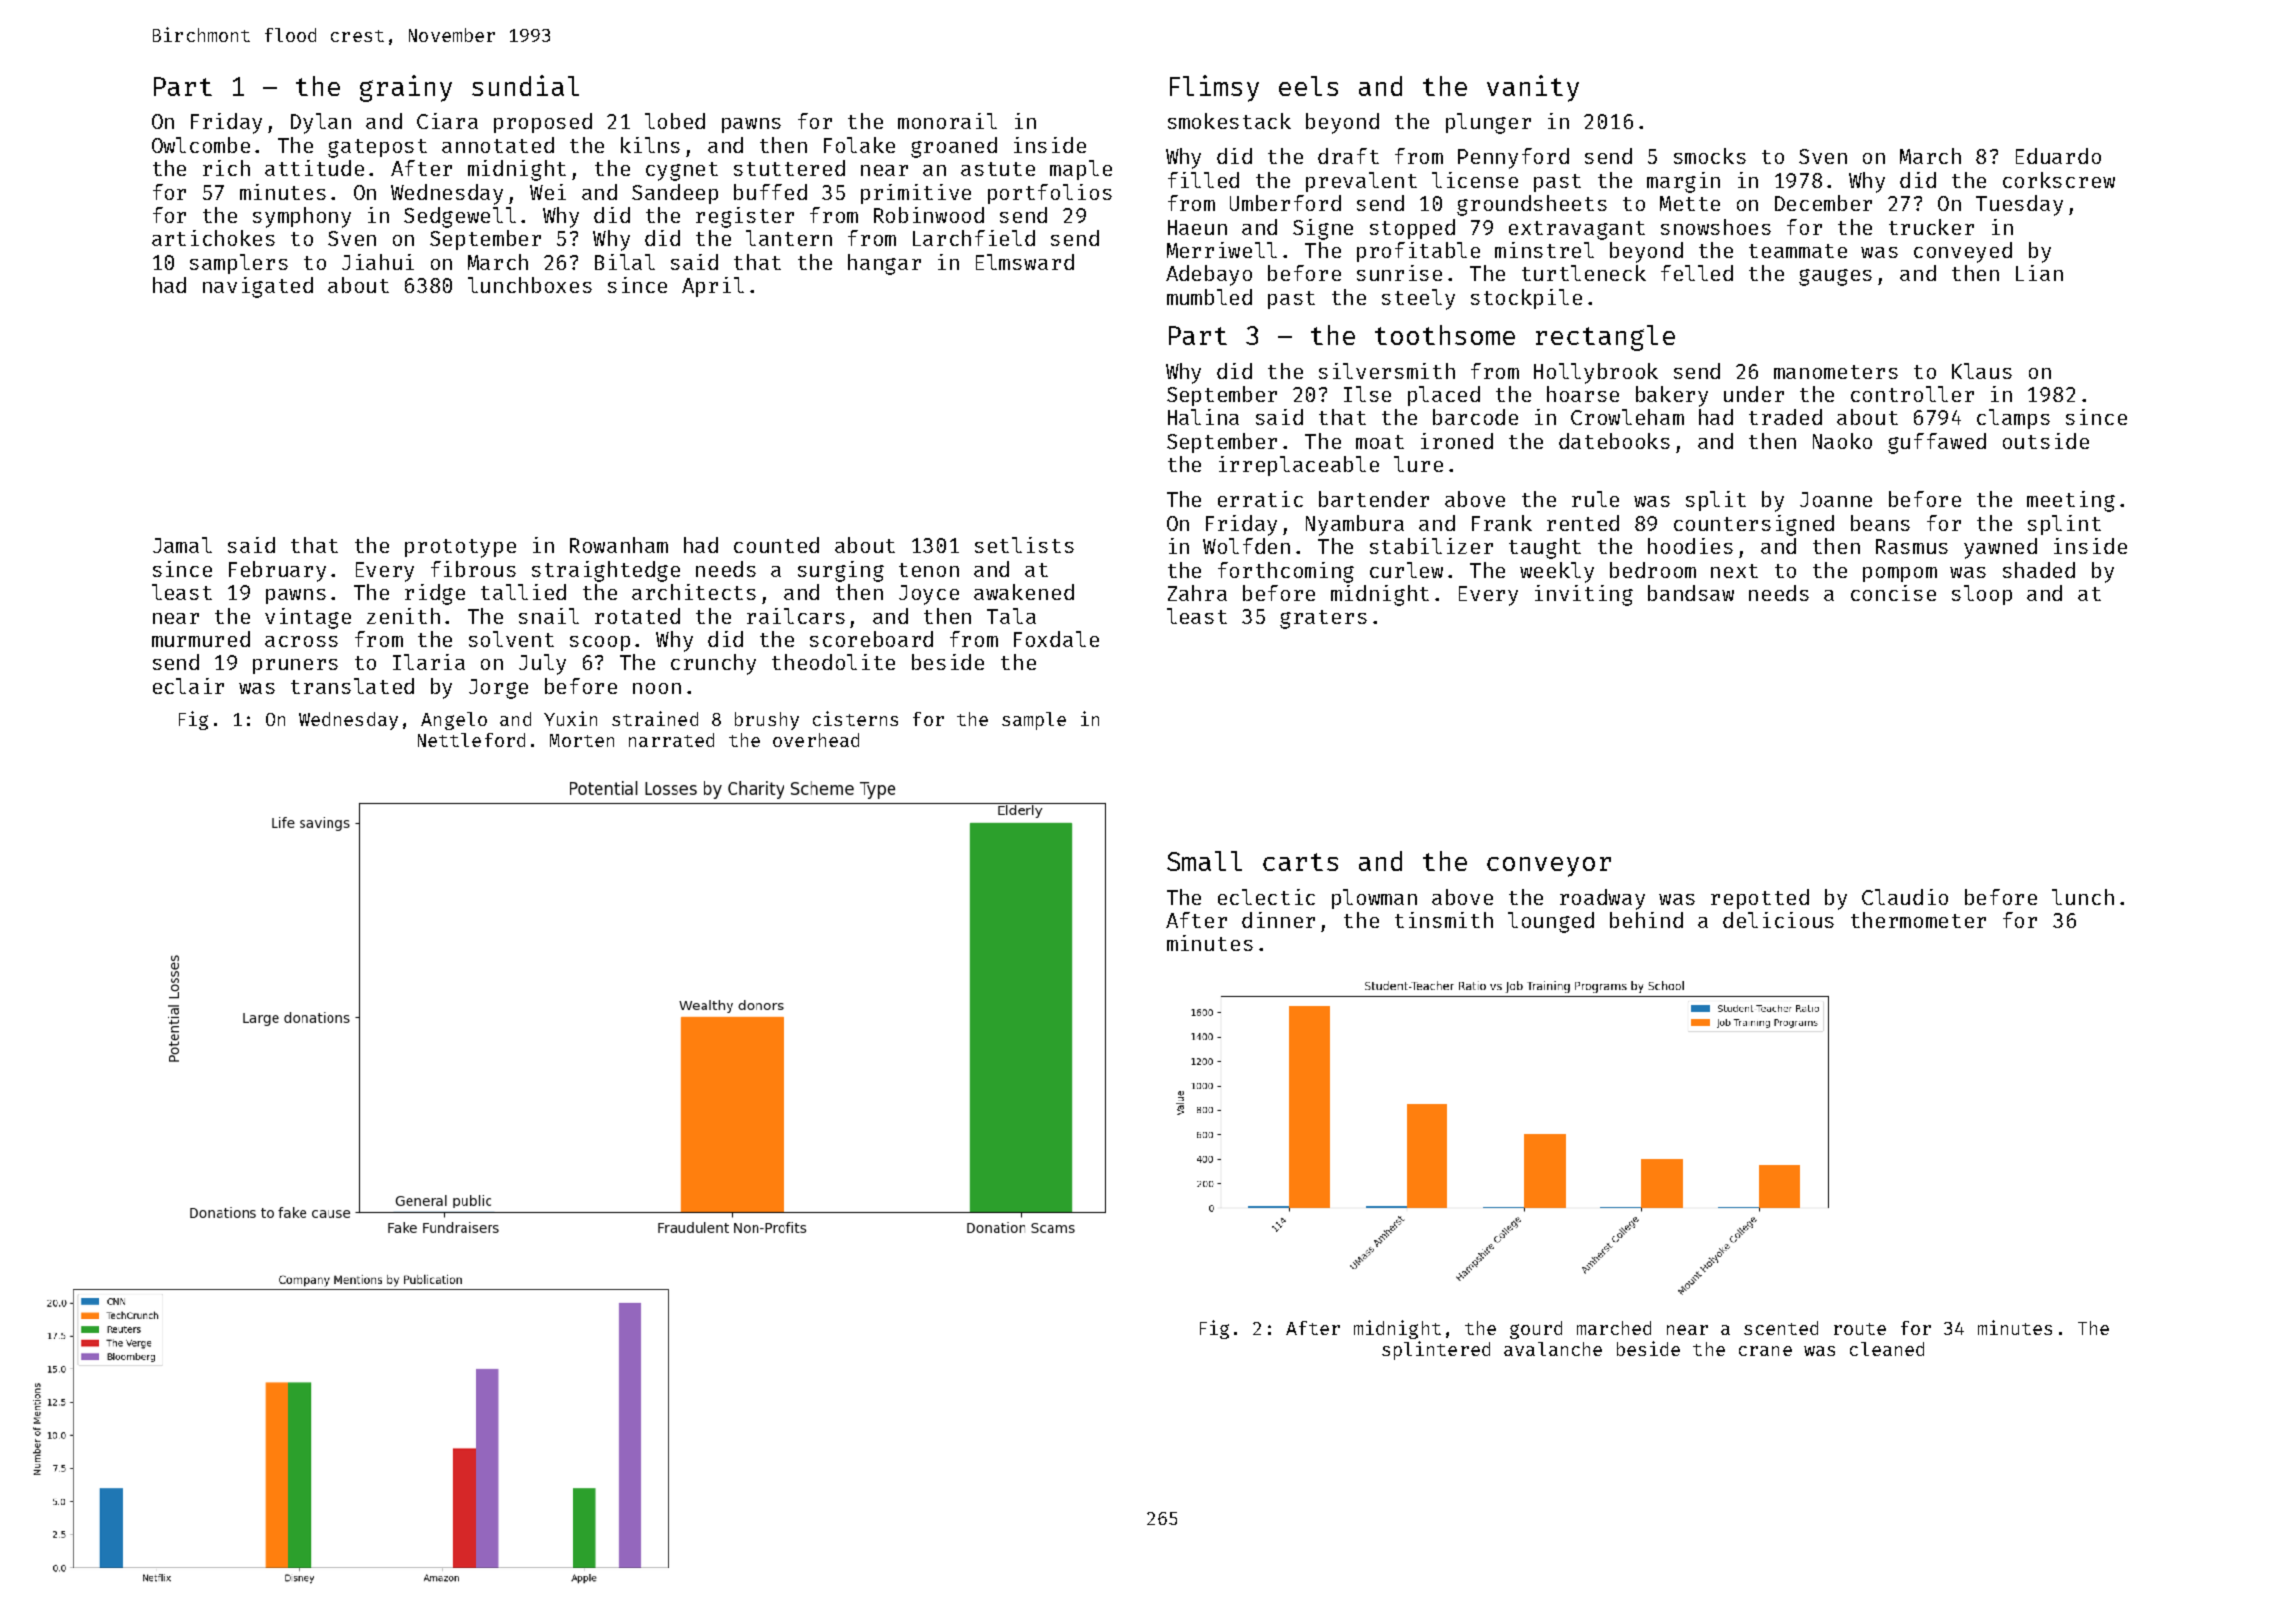 The image size is (2292, 1620). Describe the element at coordinates (1300, 862) in the page. I see `carts` at that location.
